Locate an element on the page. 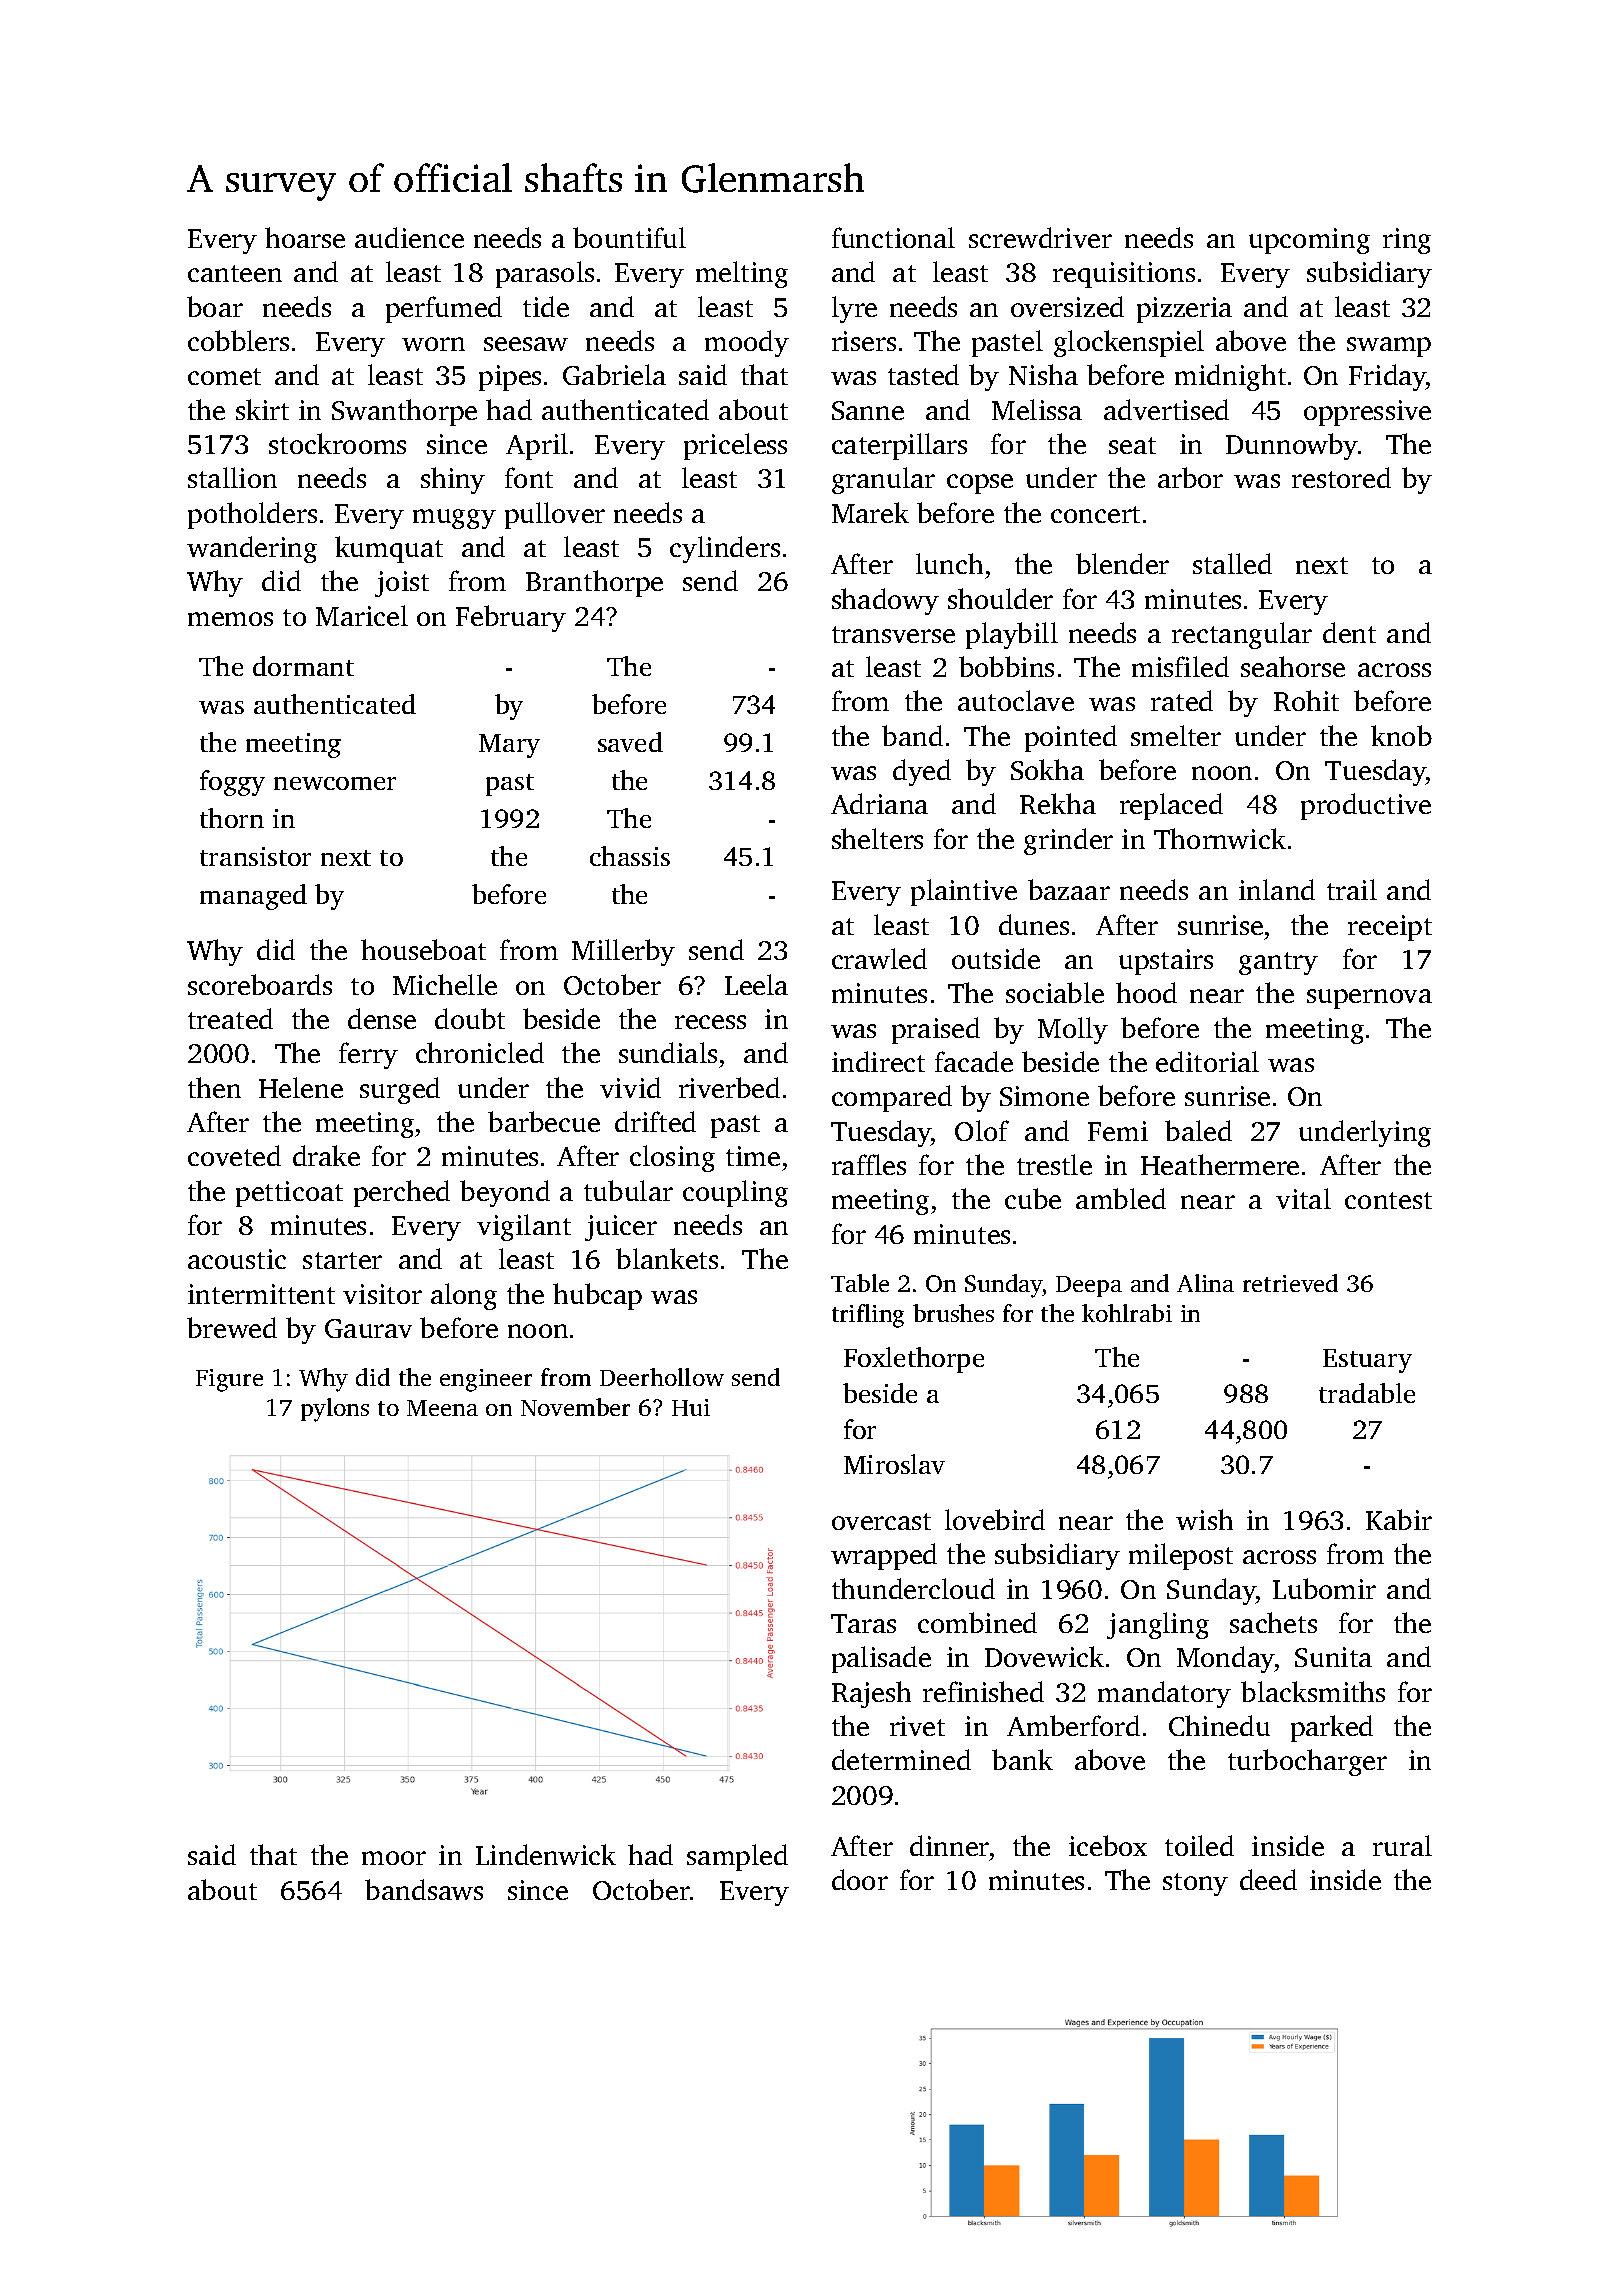 Image resolution: width=1620 pixels, height=2292 pixels. dyed is located at coordinates (922, 772).
